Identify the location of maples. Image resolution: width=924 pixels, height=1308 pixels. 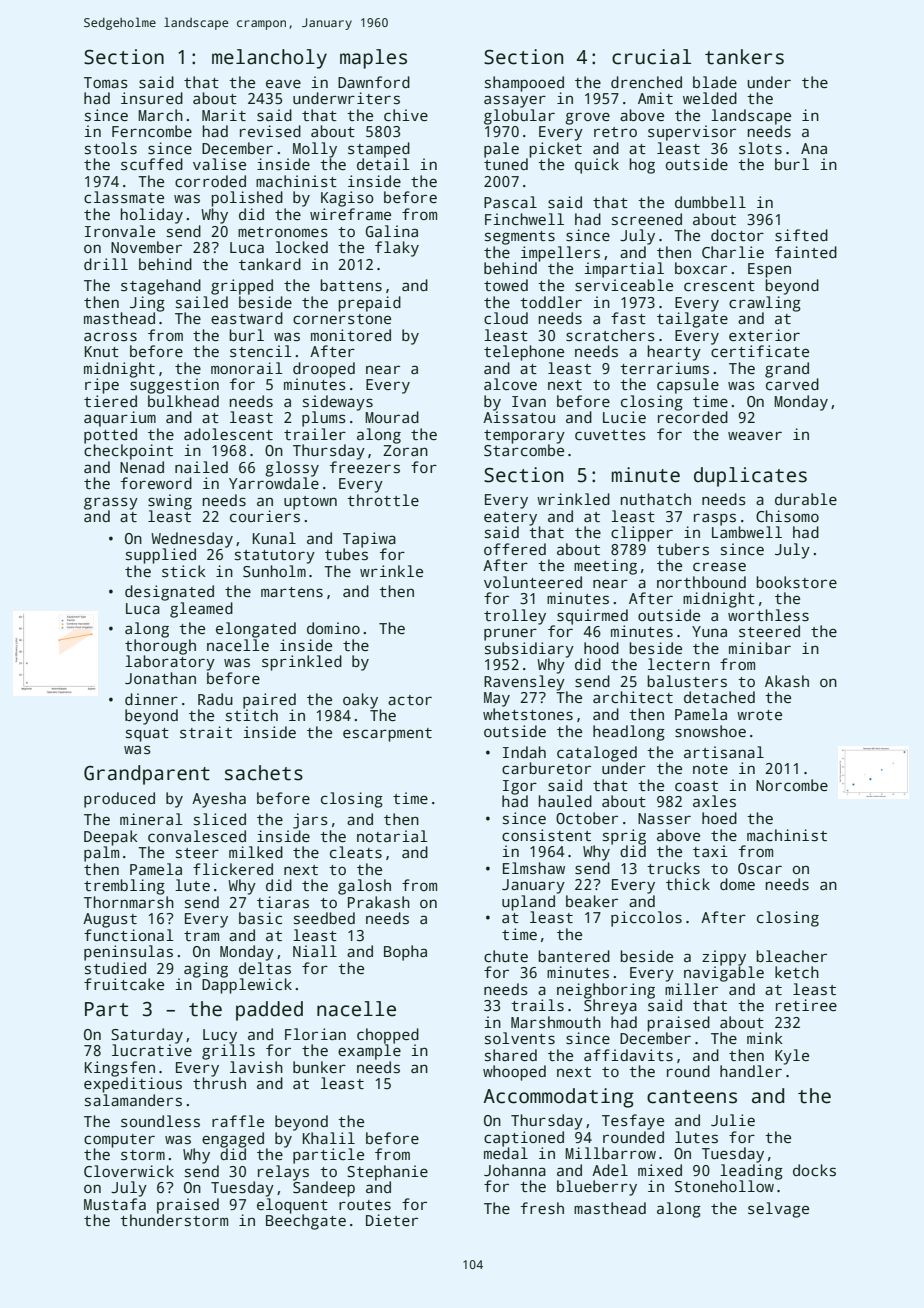
(373, 59).
